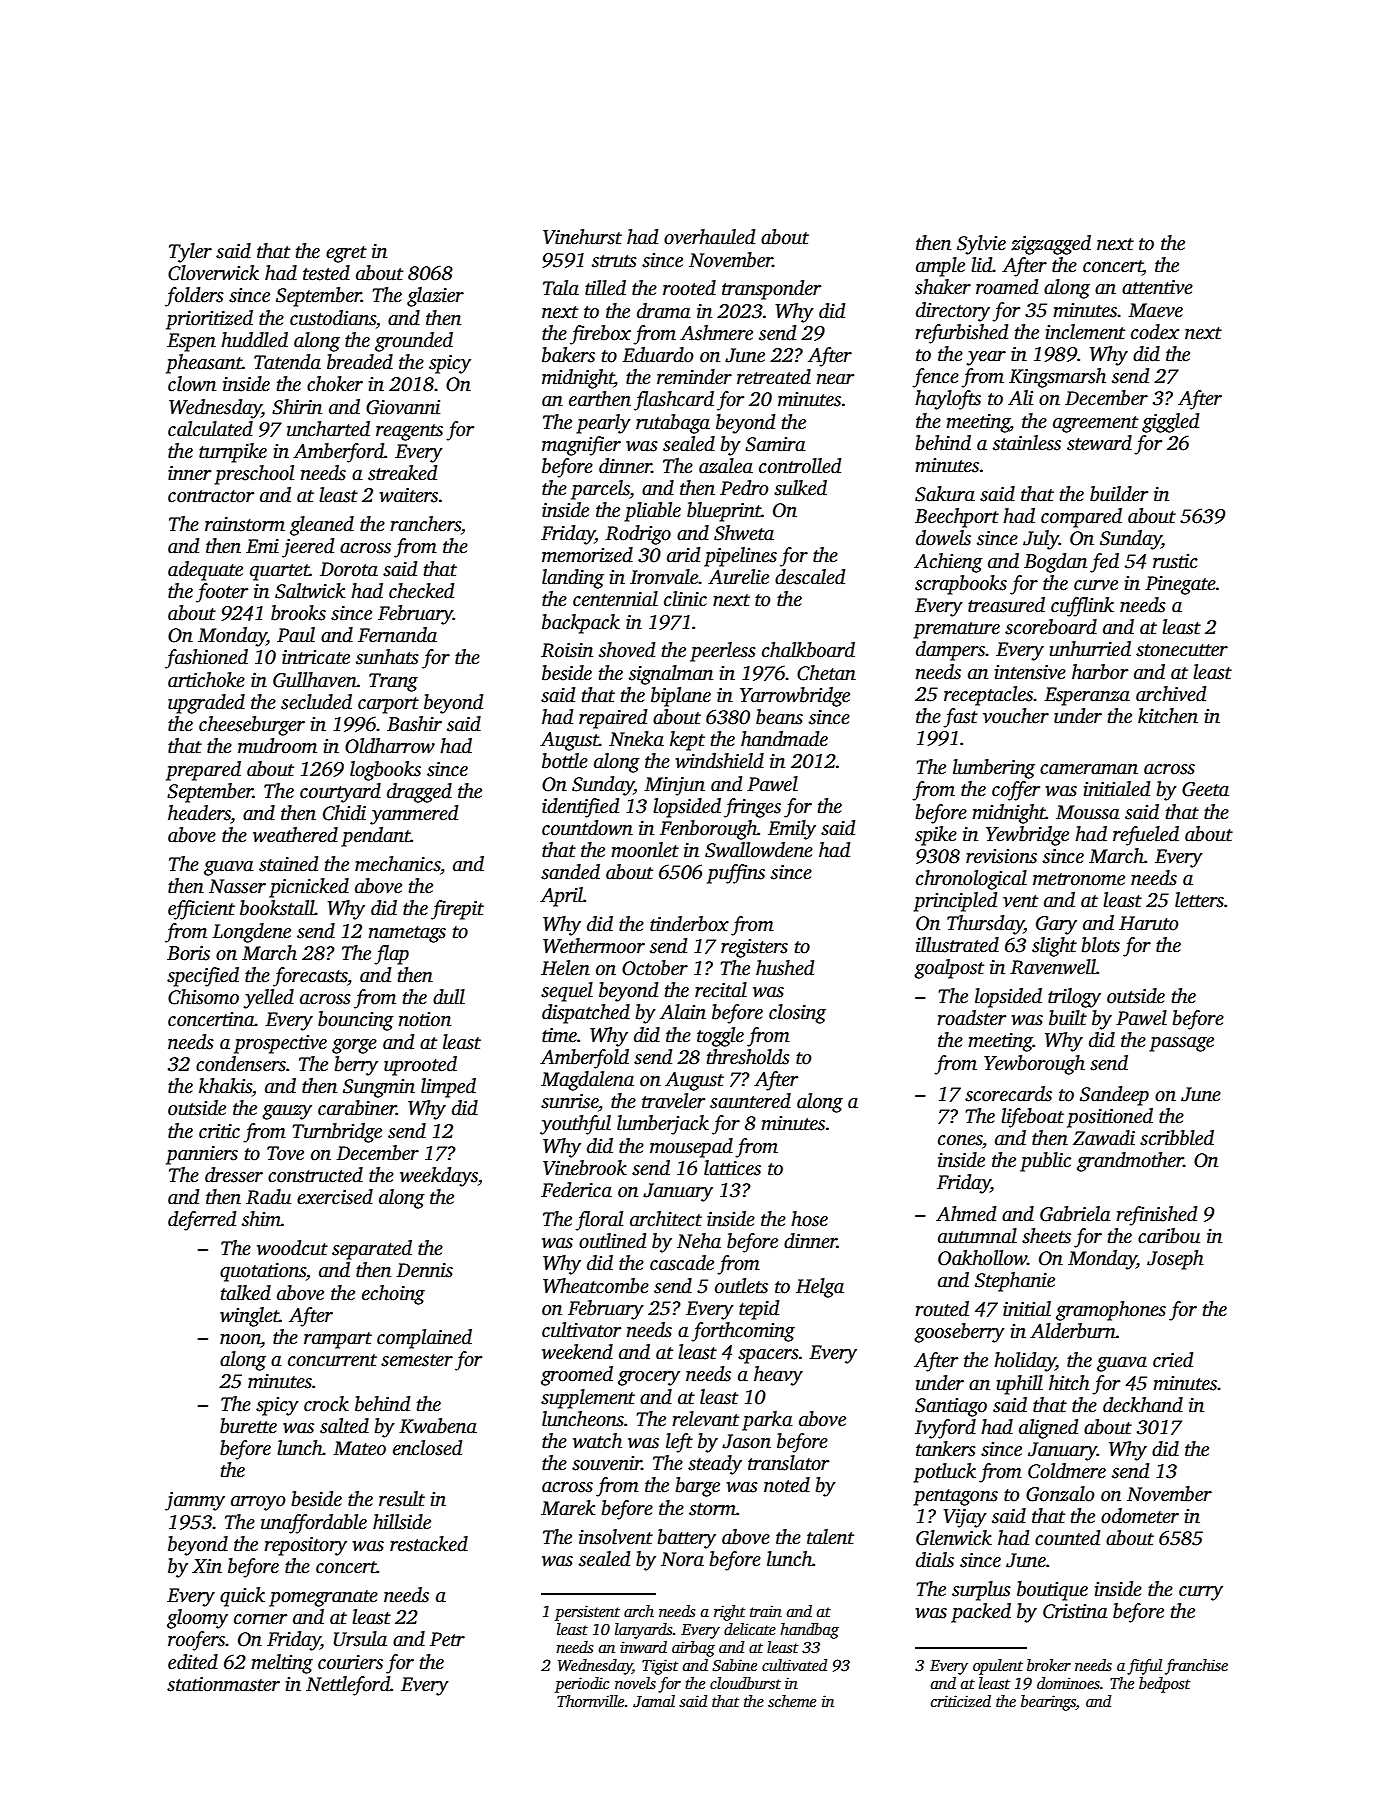  Describe the element at coordinates (961, 334) in the document. I see `refurbished` at that location.
